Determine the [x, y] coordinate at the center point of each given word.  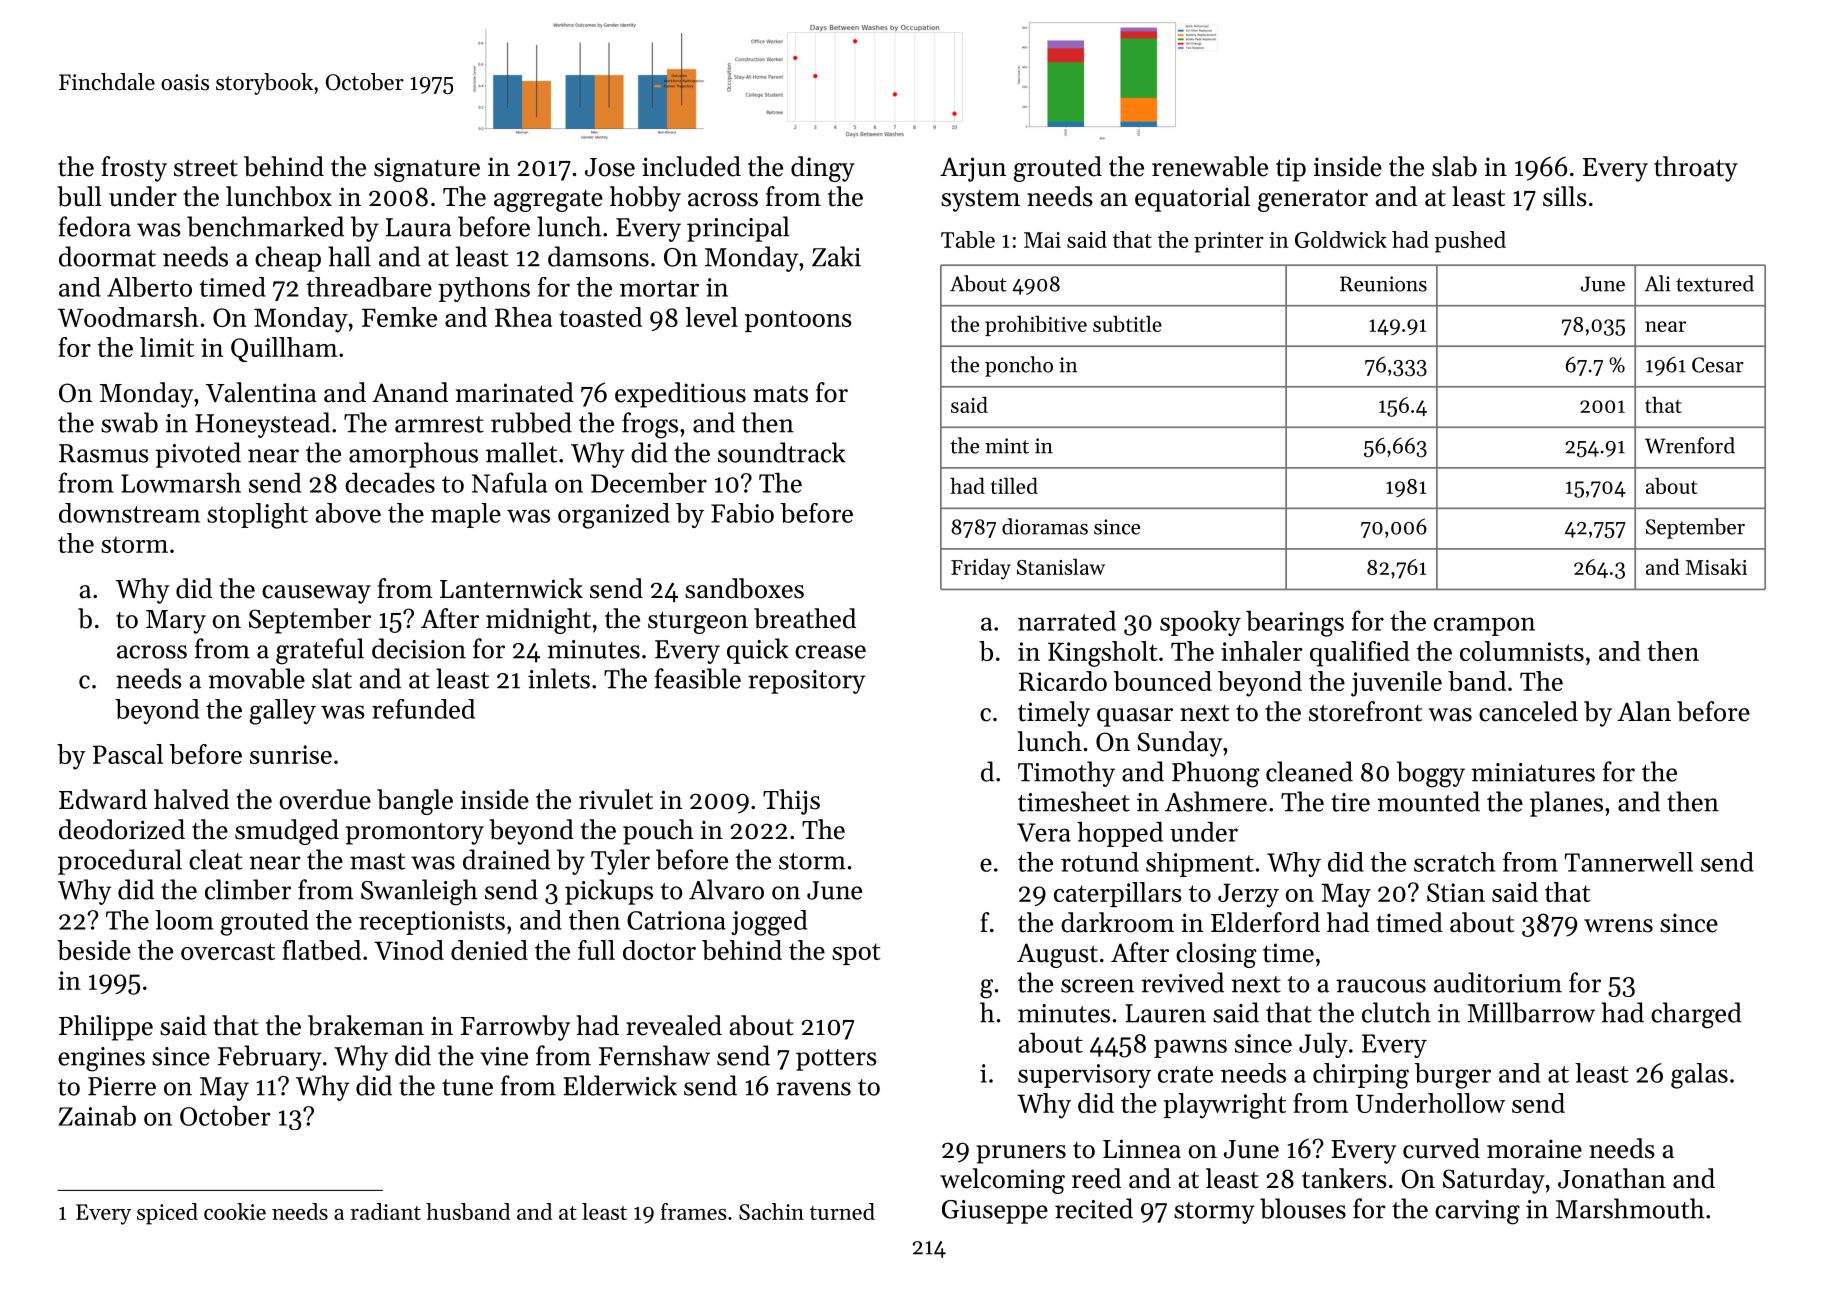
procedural [120, 862]
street [206, 168]
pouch [658, 832]
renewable [1210, 166]
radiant [386, 1211]
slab [1454, 166]
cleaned [1309, 771]
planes [1566, 804]
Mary [176, 622]
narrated [1067, 621]
